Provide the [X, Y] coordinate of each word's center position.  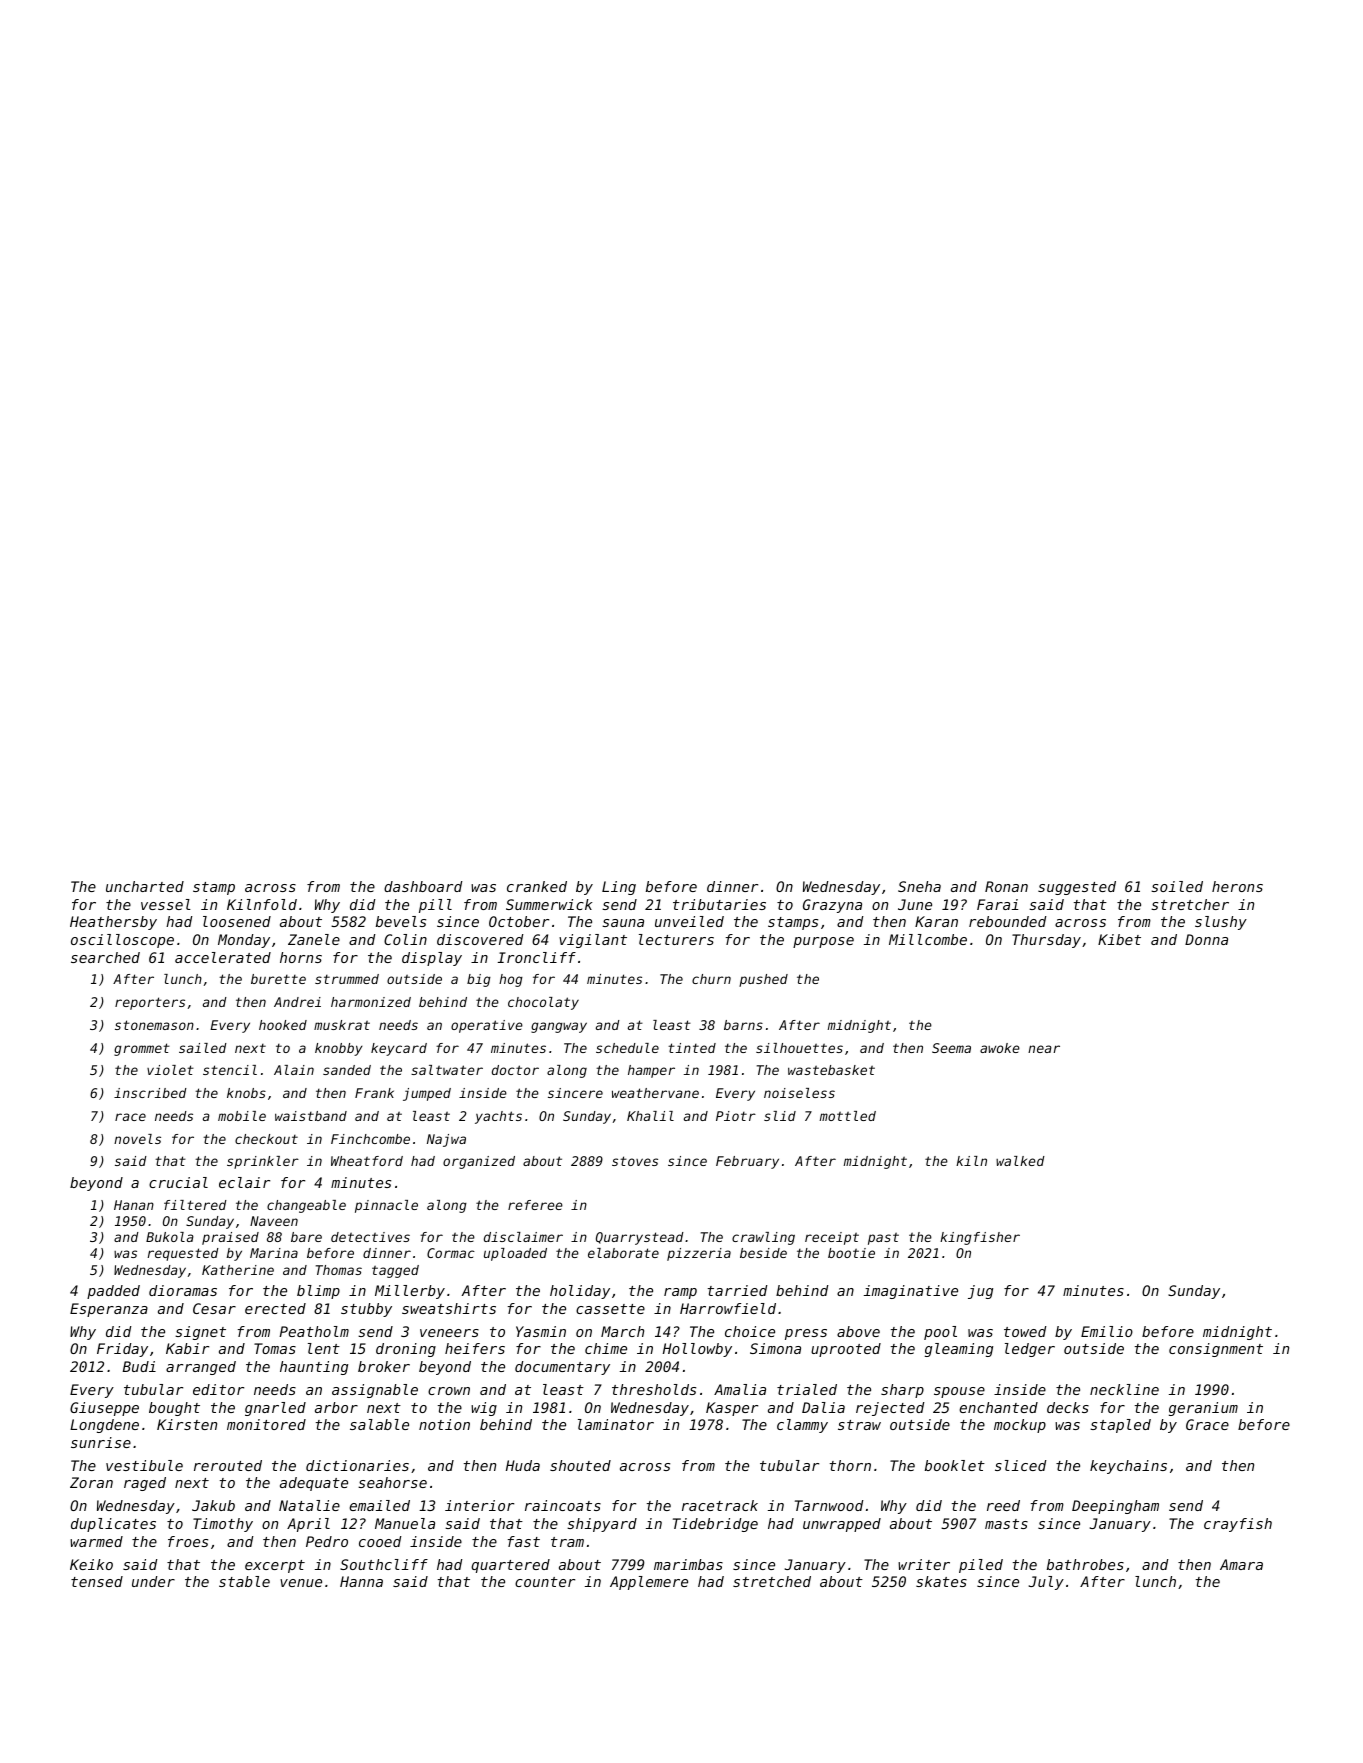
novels [137, 1139]
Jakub [213, 1505]
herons [1237, 886]
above [858, 1331]
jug [980, 1292]
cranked [537, 886]
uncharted [145, 886]
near [1044, 1049]
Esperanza [109, 1310]
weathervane [655, 1093]
